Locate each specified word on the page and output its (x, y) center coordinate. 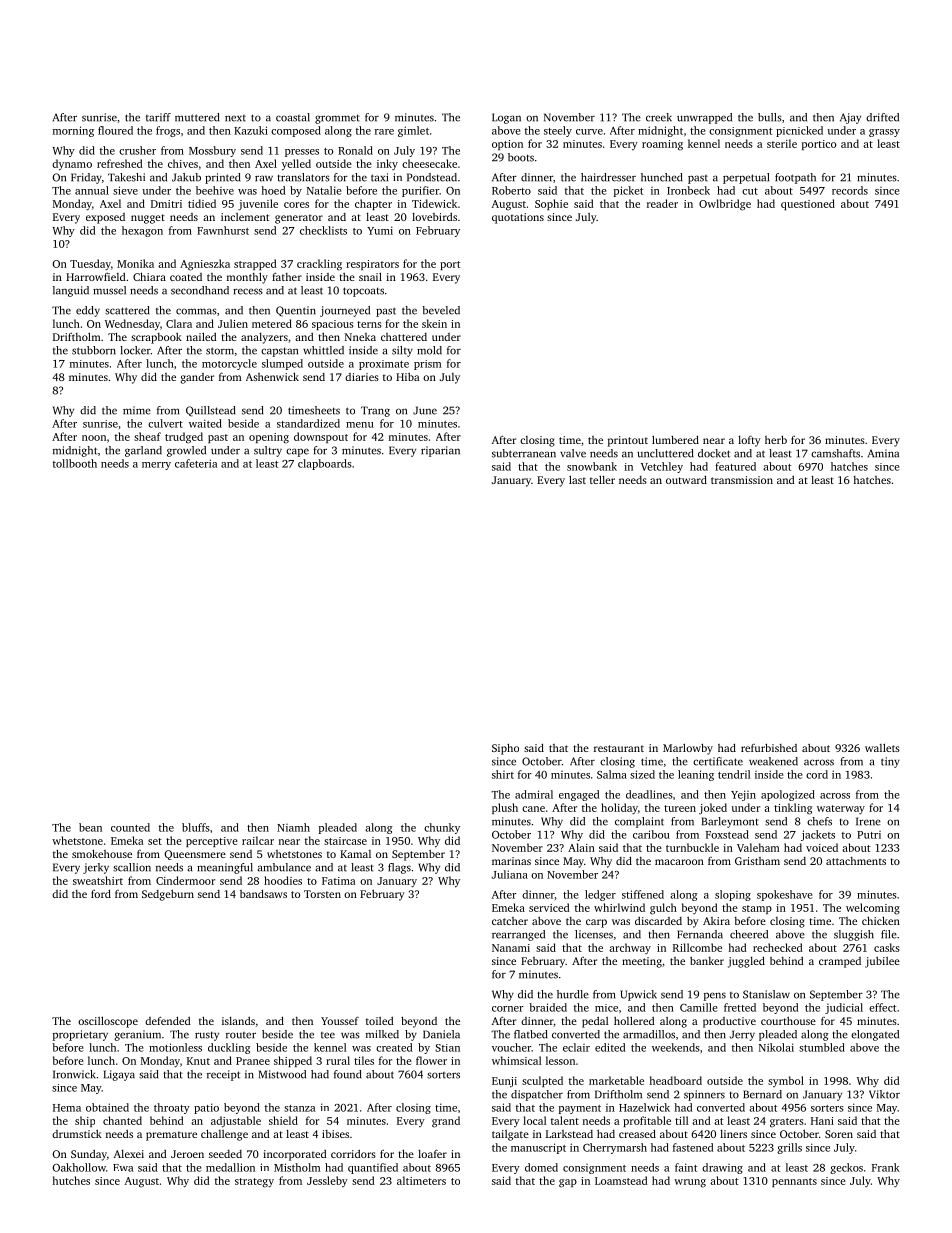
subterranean (524, 453)
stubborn (94, 350)
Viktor (884, 1094)
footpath (795, 178)
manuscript (538, 1148)
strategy (254, 1183)
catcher (510, 921)
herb (776, 439)
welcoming (873, 909)
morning (73, 131)
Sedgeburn (168, 895)
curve (589, 132)
